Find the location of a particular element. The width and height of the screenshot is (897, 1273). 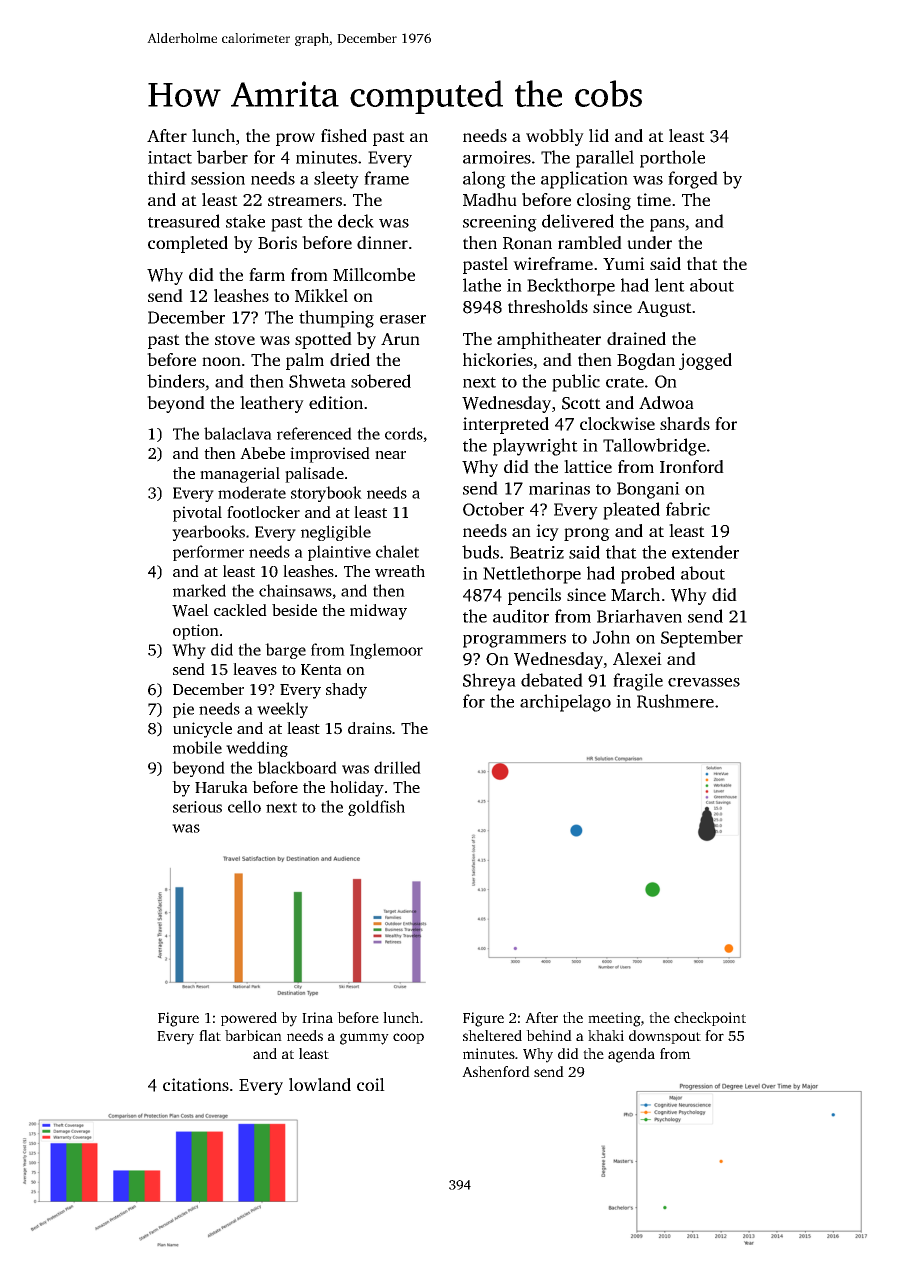

Ironford is located at coordinates (692, 466).
